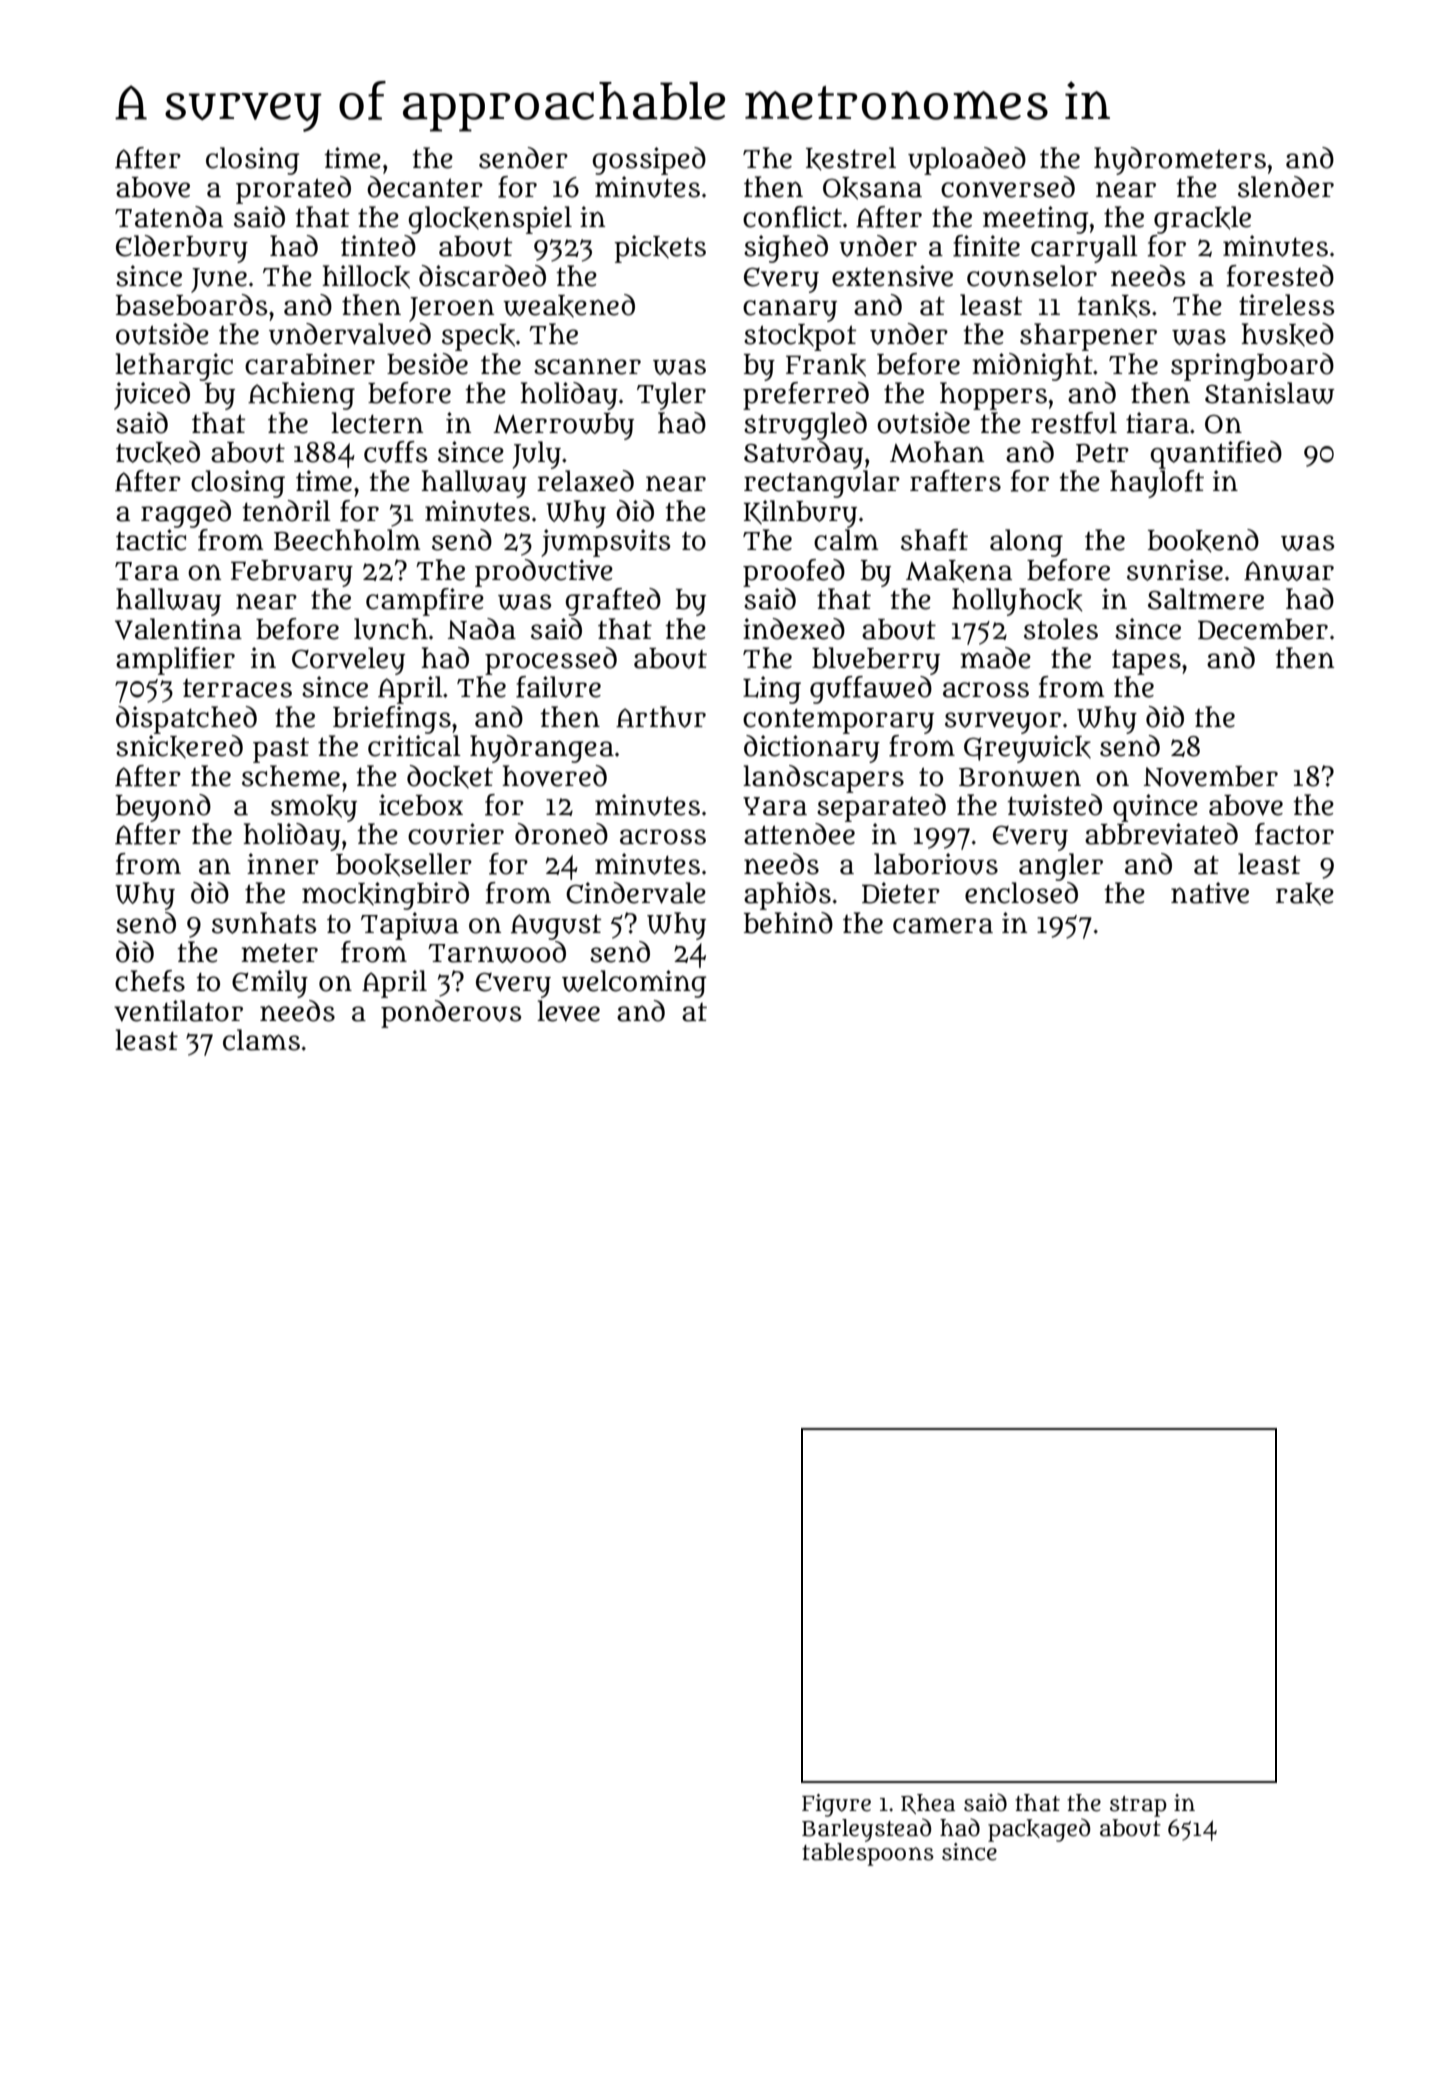 The width and height of the image is (1450, 2100). What do you see at coordinates (649, 161) in the image?
I see `gossiped` at bounding box center [649, 161].
